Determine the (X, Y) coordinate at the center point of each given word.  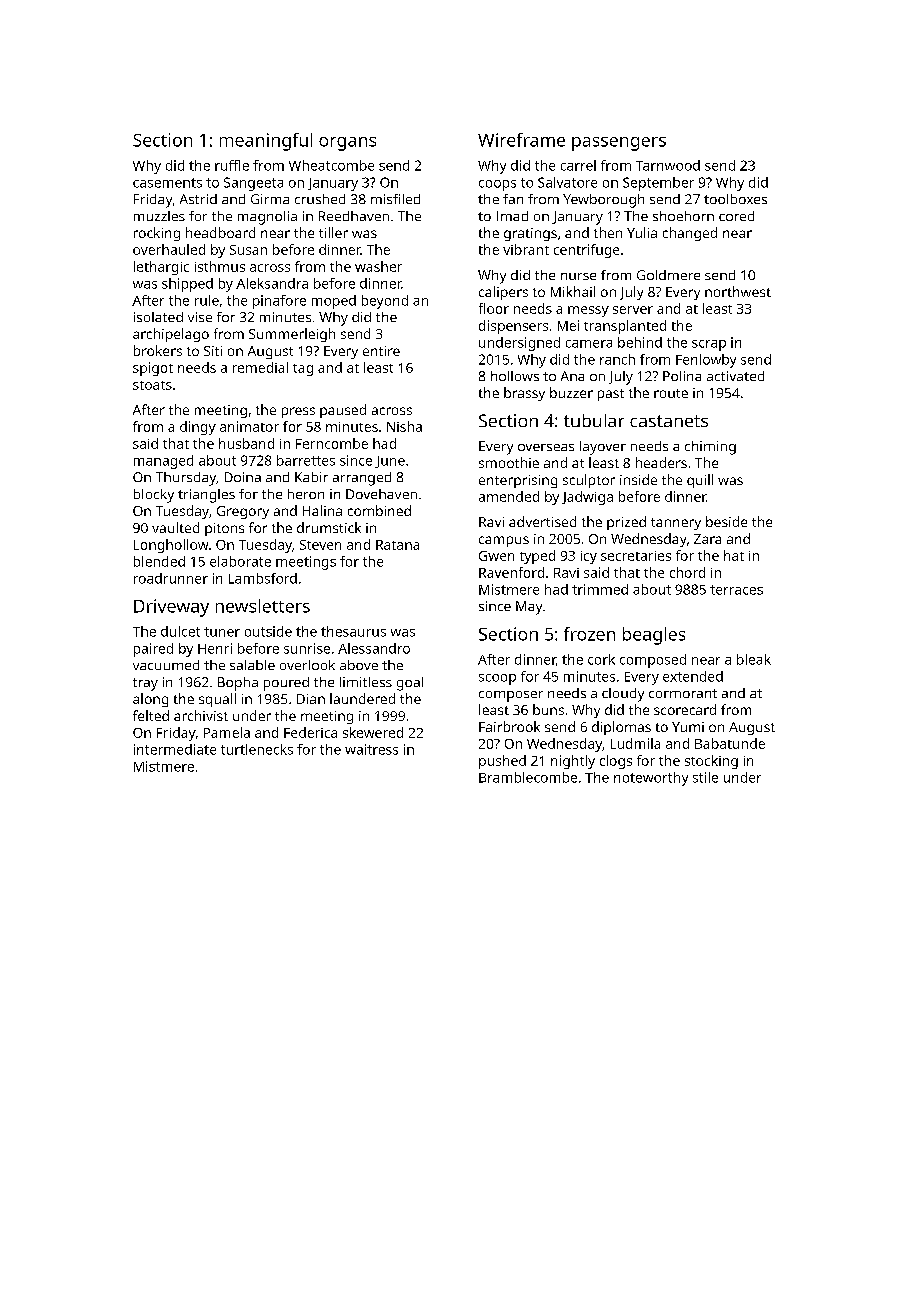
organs (347, 144)
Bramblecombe (528, 777)
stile (705, 777)
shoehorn (683, 216)
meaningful (266, 142)
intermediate (175, 749)
